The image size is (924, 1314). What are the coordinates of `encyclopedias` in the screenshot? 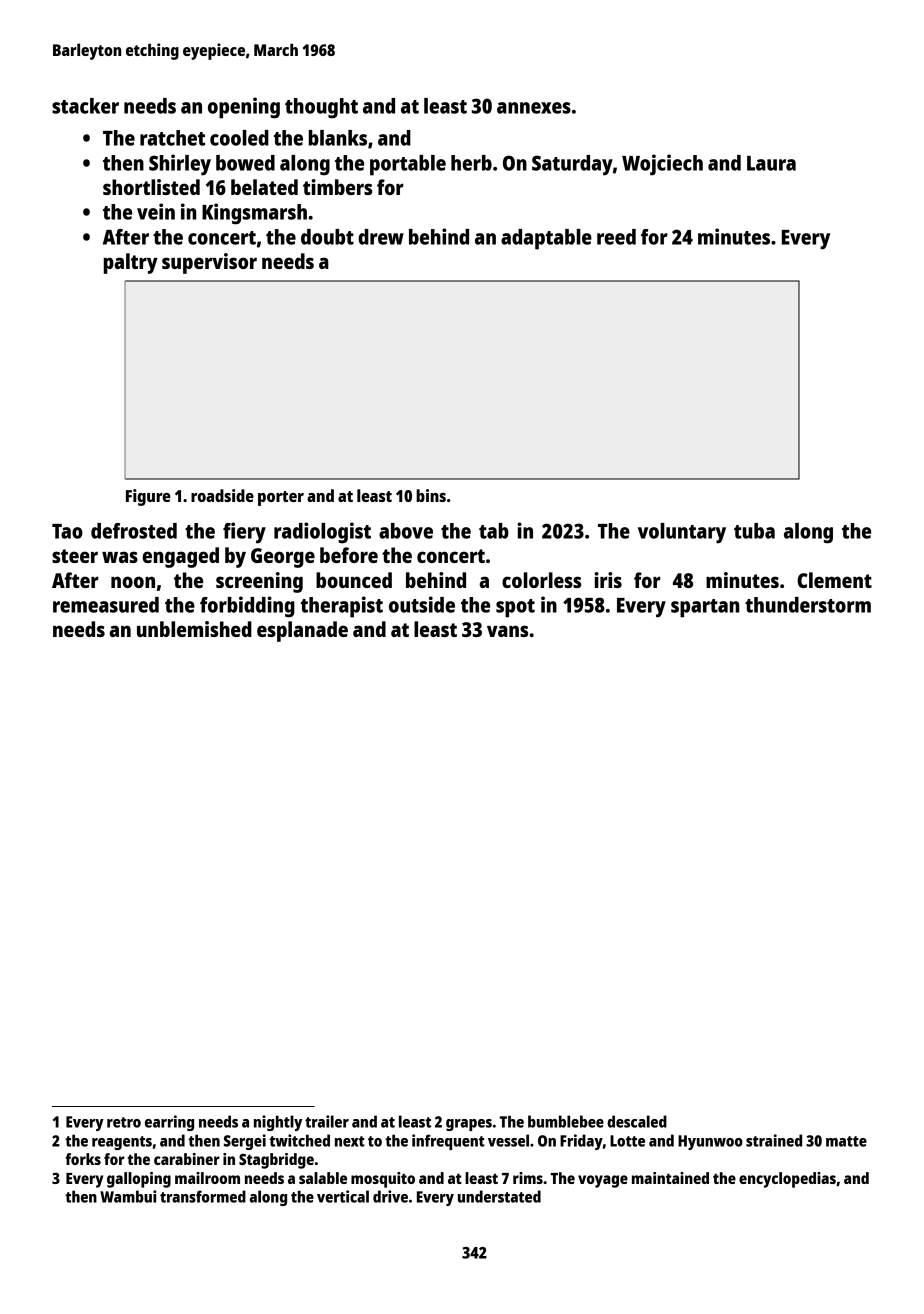 It's located at (787, 1180).
